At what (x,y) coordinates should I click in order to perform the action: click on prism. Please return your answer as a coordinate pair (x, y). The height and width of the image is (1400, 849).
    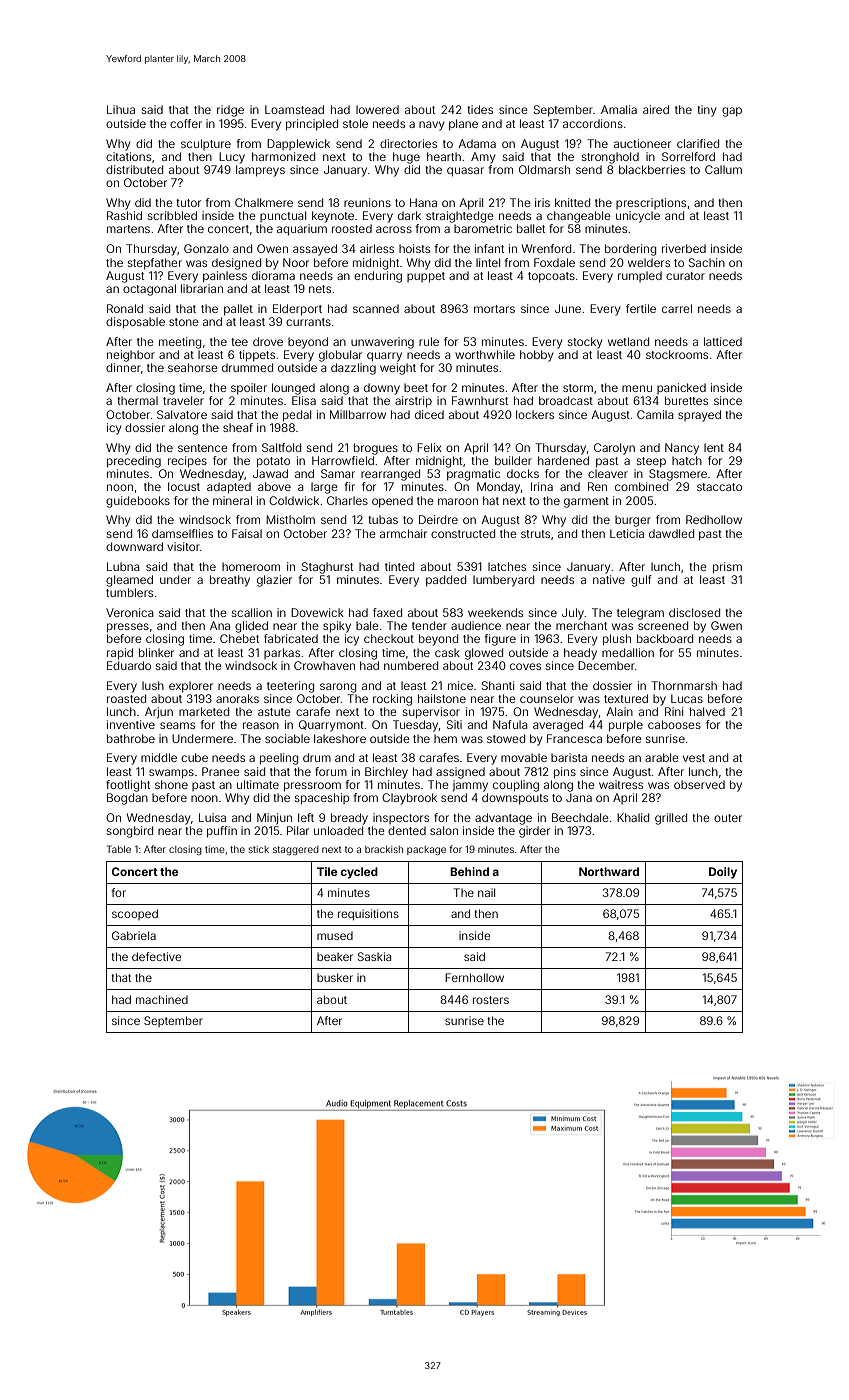
    Looking at the image, I should click on (727, 568).
